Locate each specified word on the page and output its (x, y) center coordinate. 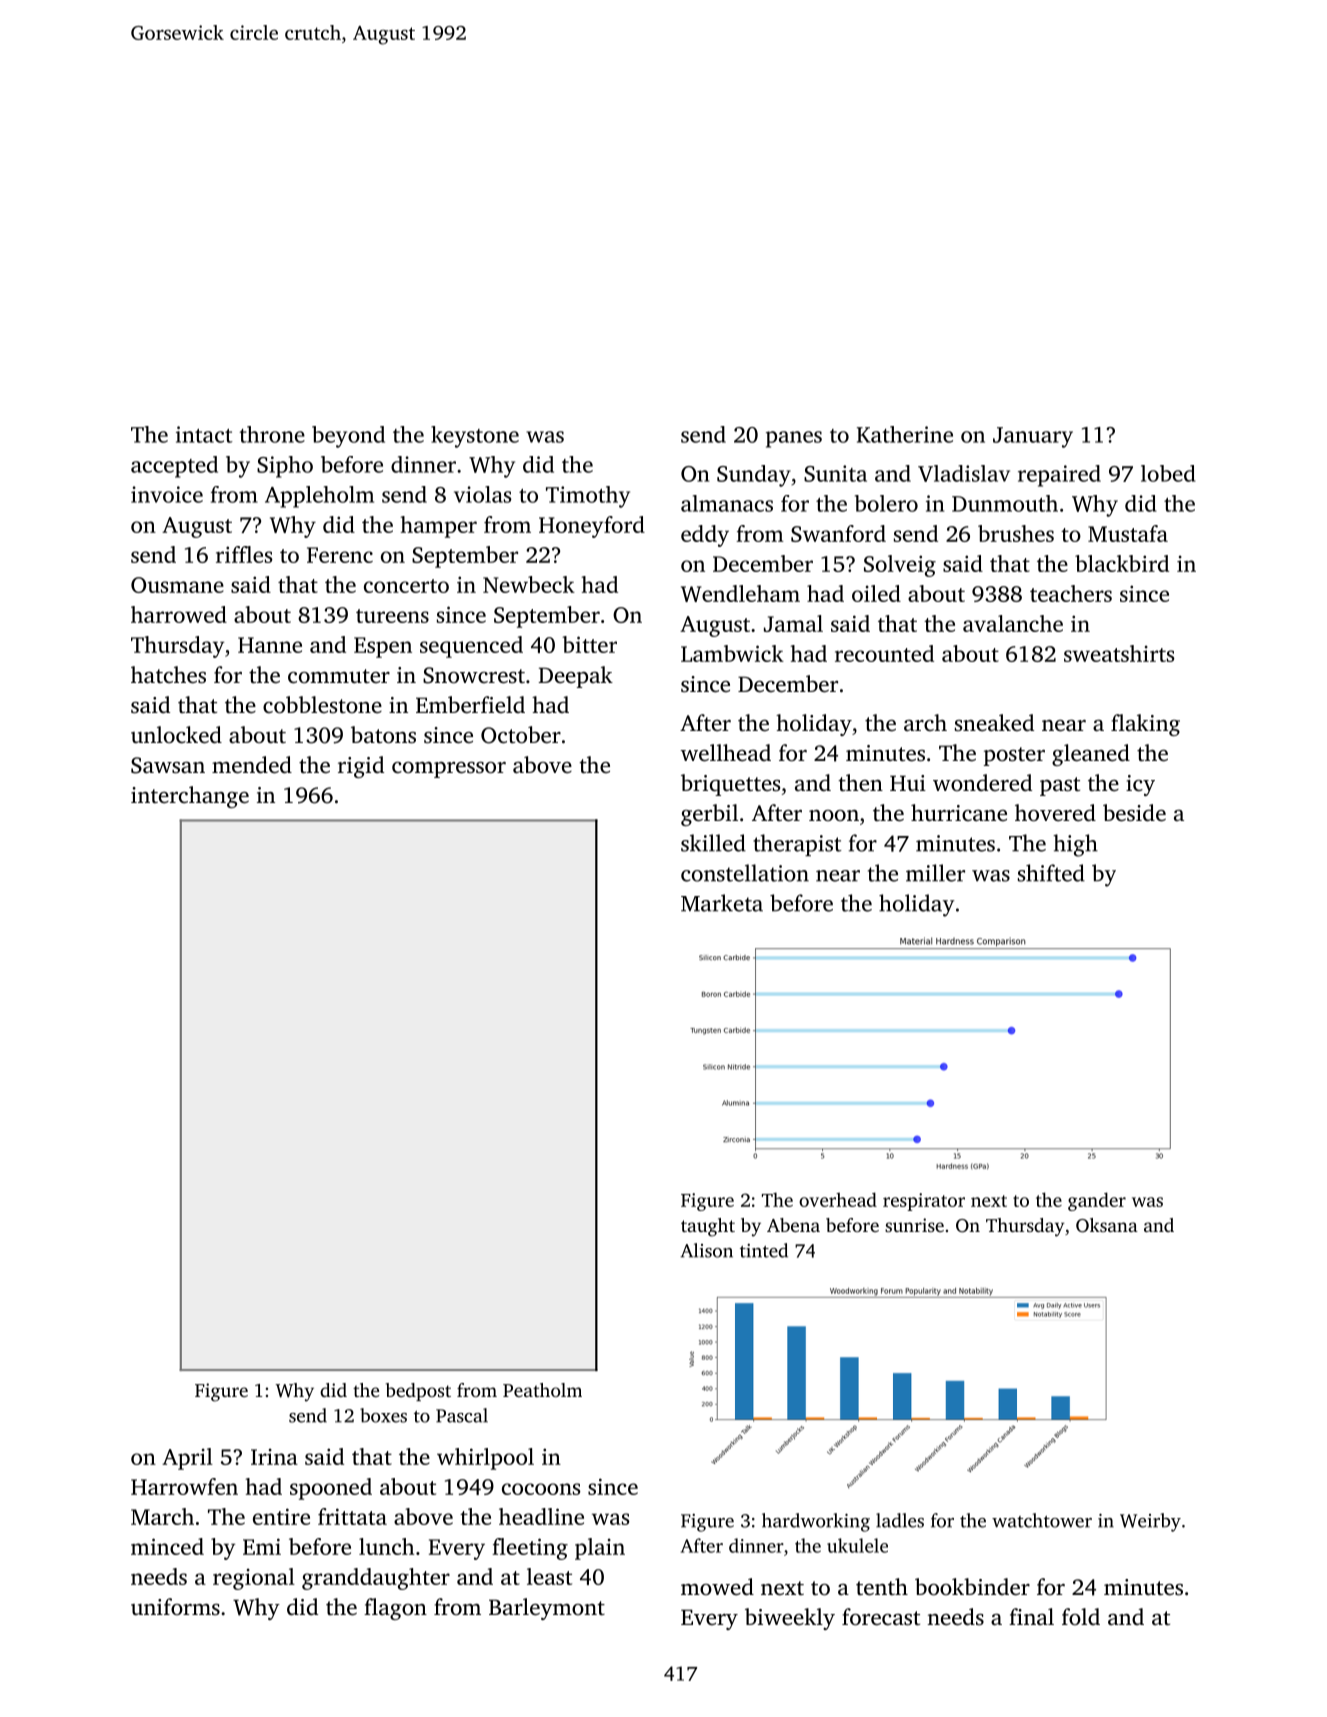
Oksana (1107, 1225)
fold (1081, 1616)
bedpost (418, 1392)
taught (708, 1227)
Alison (706, 1250)
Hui (908, 783)
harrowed (179, 614)
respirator (924, 1202)
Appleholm (319, 497)
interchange (190, 797)
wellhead (725, 753)
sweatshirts (1119, 653)
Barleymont (547, 1609)
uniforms (175, 1606)
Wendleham (740, 593)
